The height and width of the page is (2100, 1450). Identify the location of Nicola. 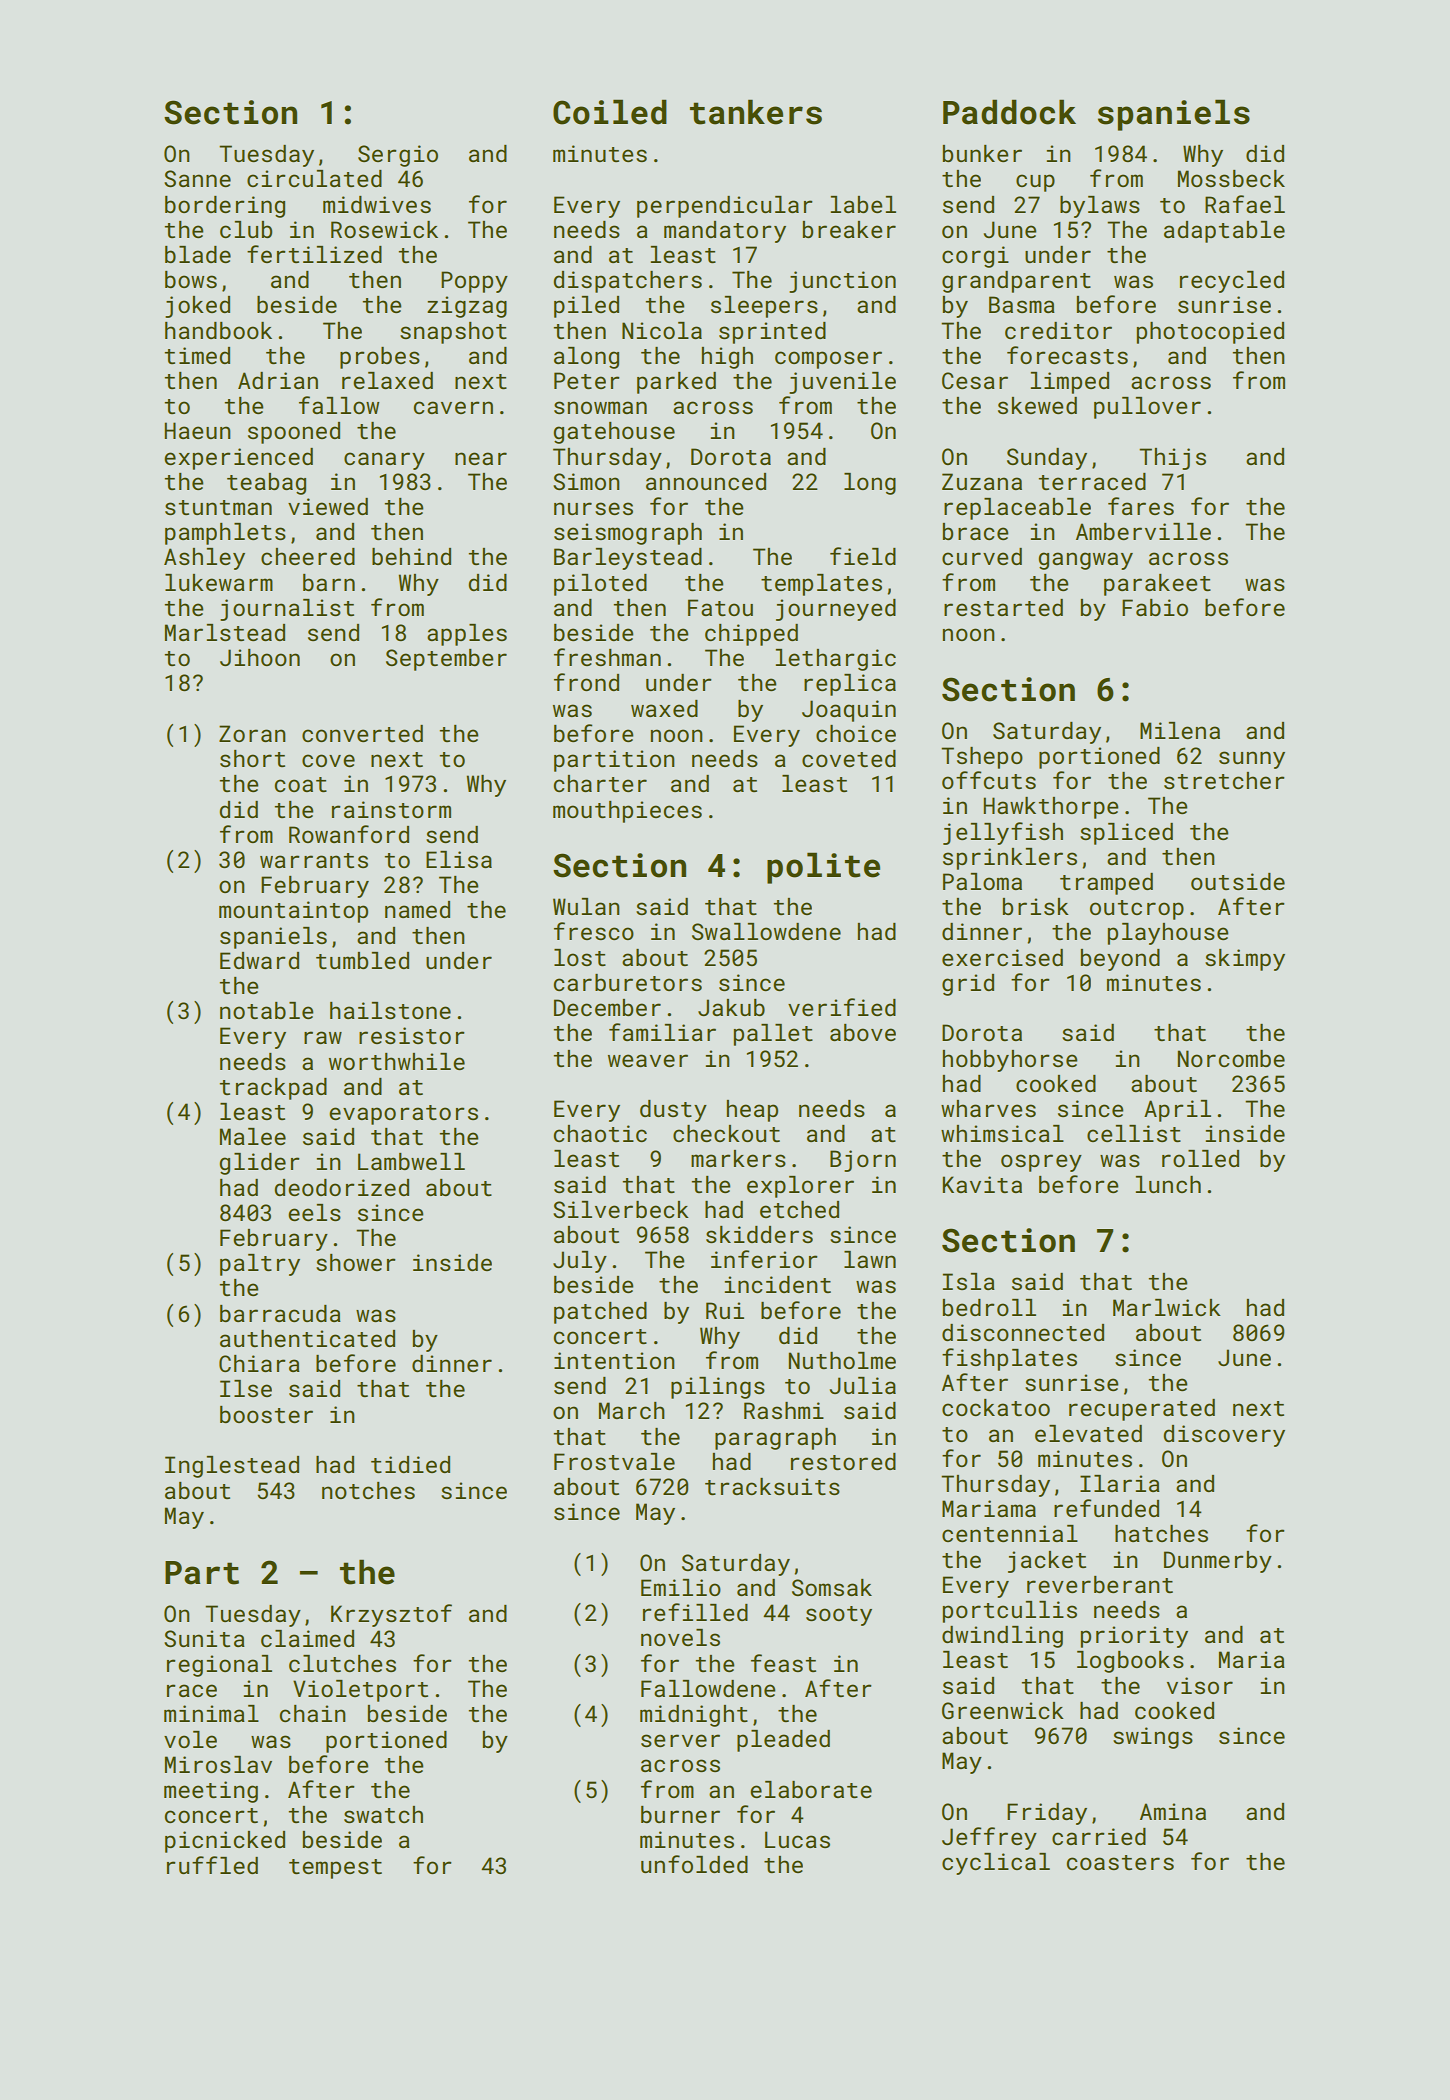
(662, 330).
